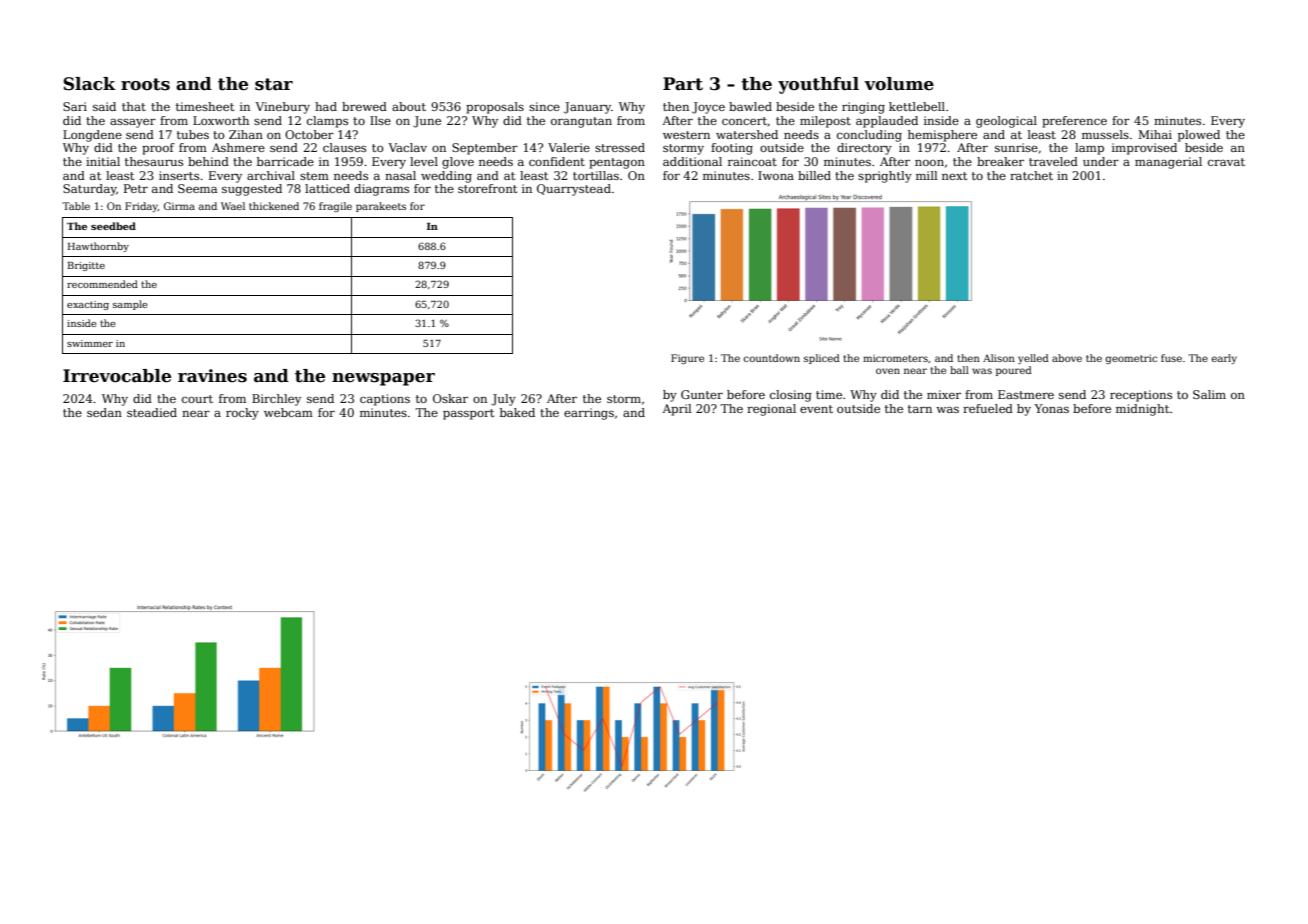 This screenshot has width=1308, height=924. I want to click on above, so click(1067, 358).
